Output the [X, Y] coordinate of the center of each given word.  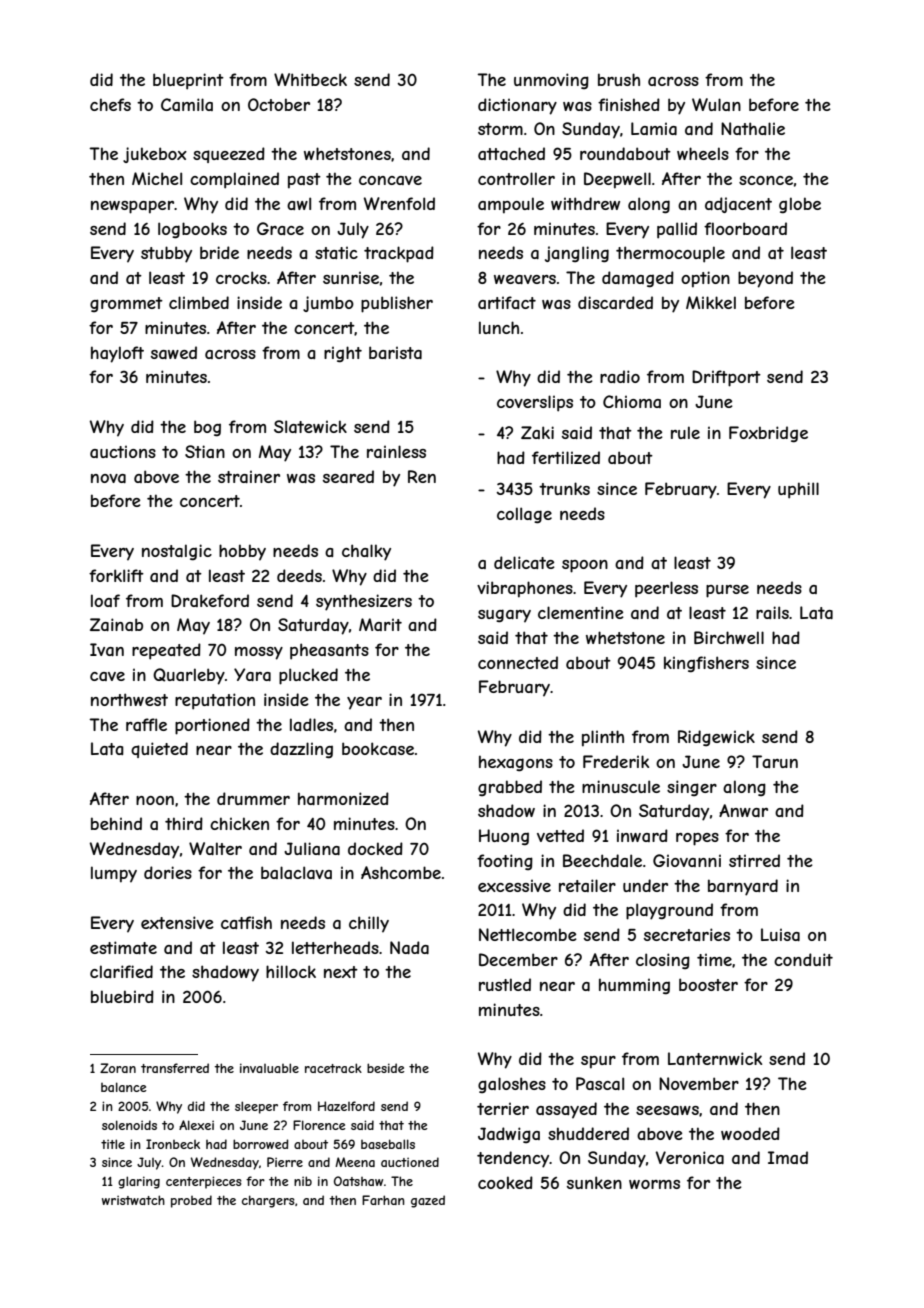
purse [727, 591]
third [184, 823]
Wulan [716, 104]
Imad [788, 1157]
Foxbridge [768, 434]
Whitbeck [310, 79]
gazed [428, 1201]
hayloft [117, 354]
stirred [754, 860]
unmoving [551, 81]
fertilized [566, 457]
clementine [581, 612]
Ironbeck [173, 1144]
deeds [299, 575]
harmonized [343, 798]
